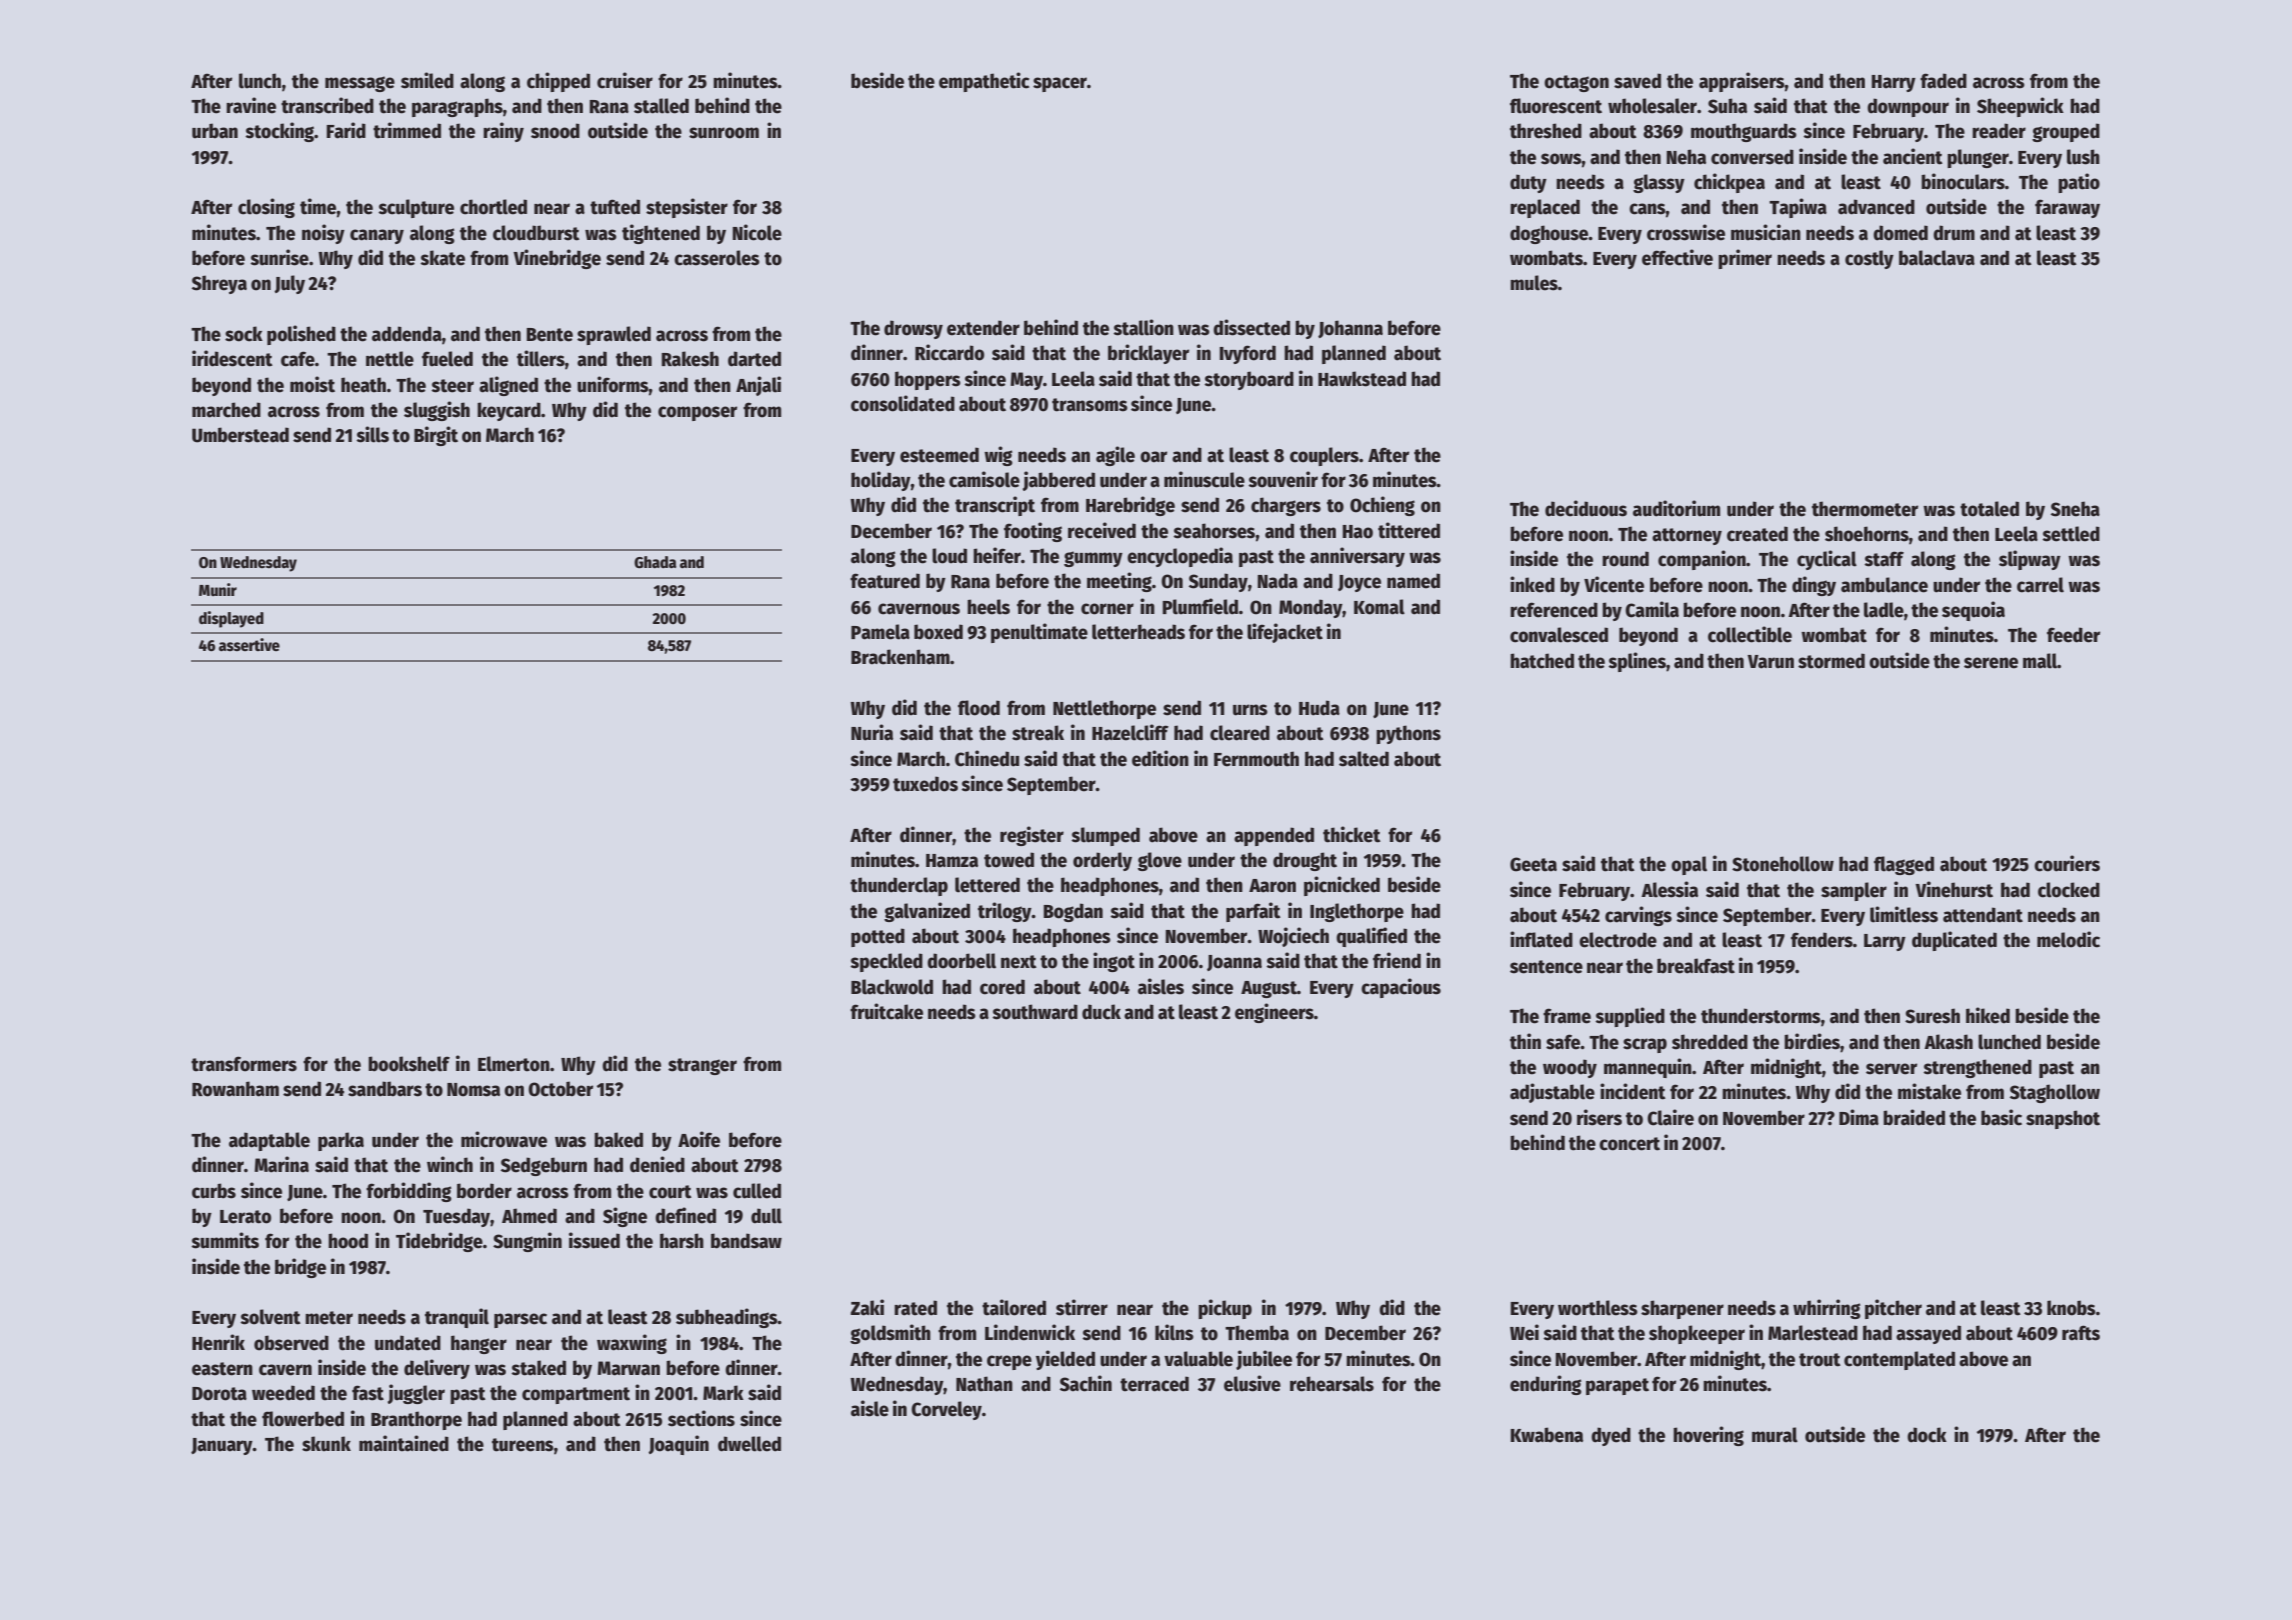  I want to click on letterheads, so click(1138, 632).
